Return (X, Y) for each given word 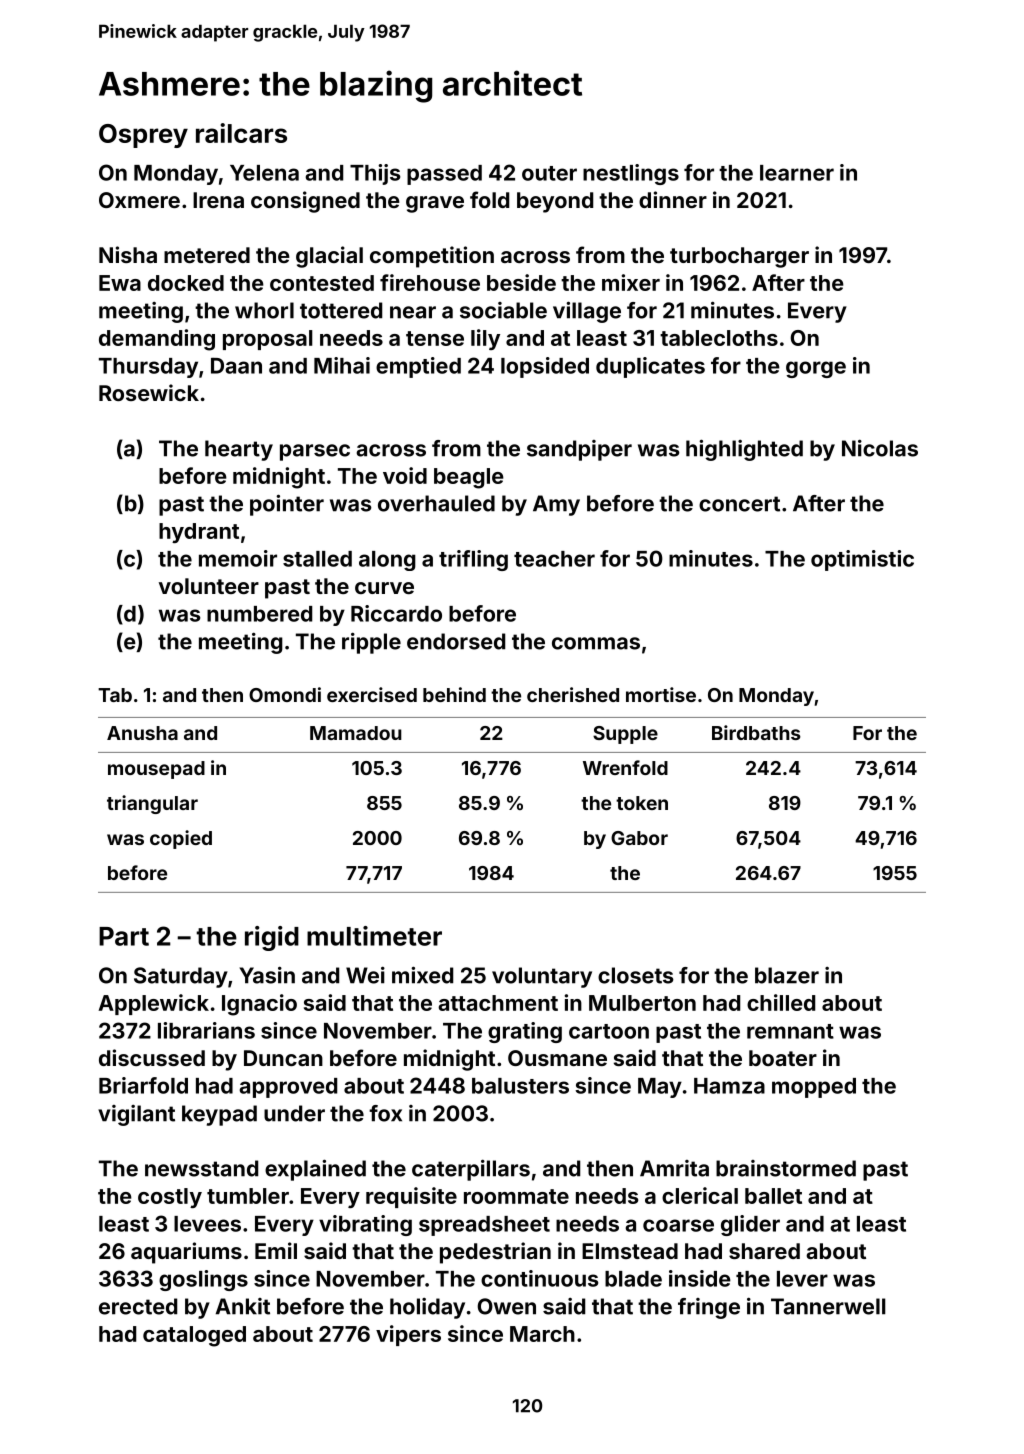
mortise (661, 694)
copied (181, 839)
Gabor (639, 838)
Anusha (142, 733)
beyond (555, 202)
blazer (787, 975)
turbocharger (739, 257)
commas (596, 643)
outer (549, 173)
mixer (631, 282)
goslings (203, 1280)
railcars (241, 133)
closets (636, 975)
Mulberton (642, 1003)
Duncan (283, 1058)
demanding (157, 340)
